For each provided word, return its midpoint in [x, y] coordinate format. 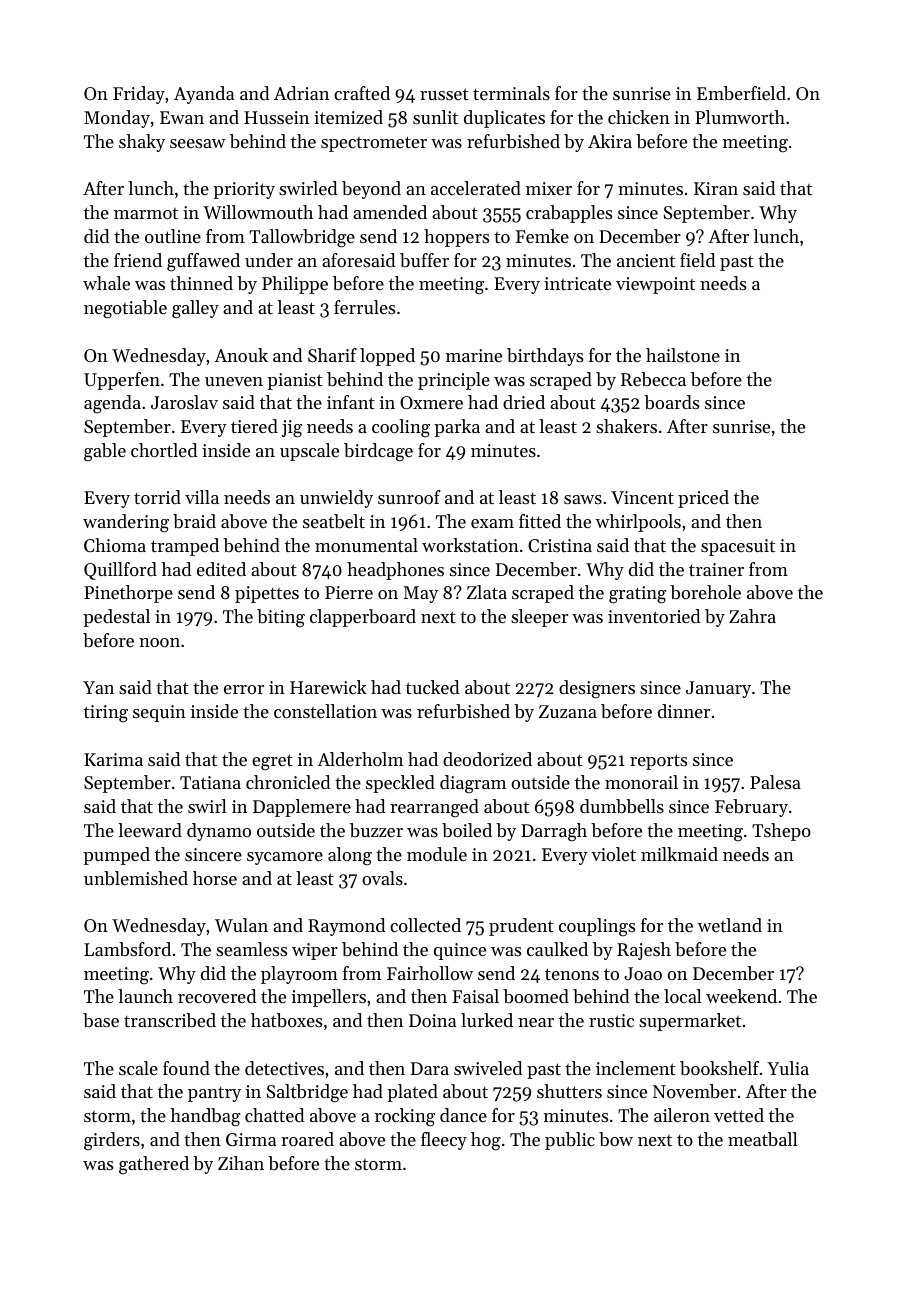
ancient [646, 260]
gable [105, 452]
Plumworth [740, 117]
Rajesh [644, 951]
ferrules [364, 307]
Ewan [182, 117]
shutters [569, 1091]
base [101, 1020]
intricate [577, 283]
